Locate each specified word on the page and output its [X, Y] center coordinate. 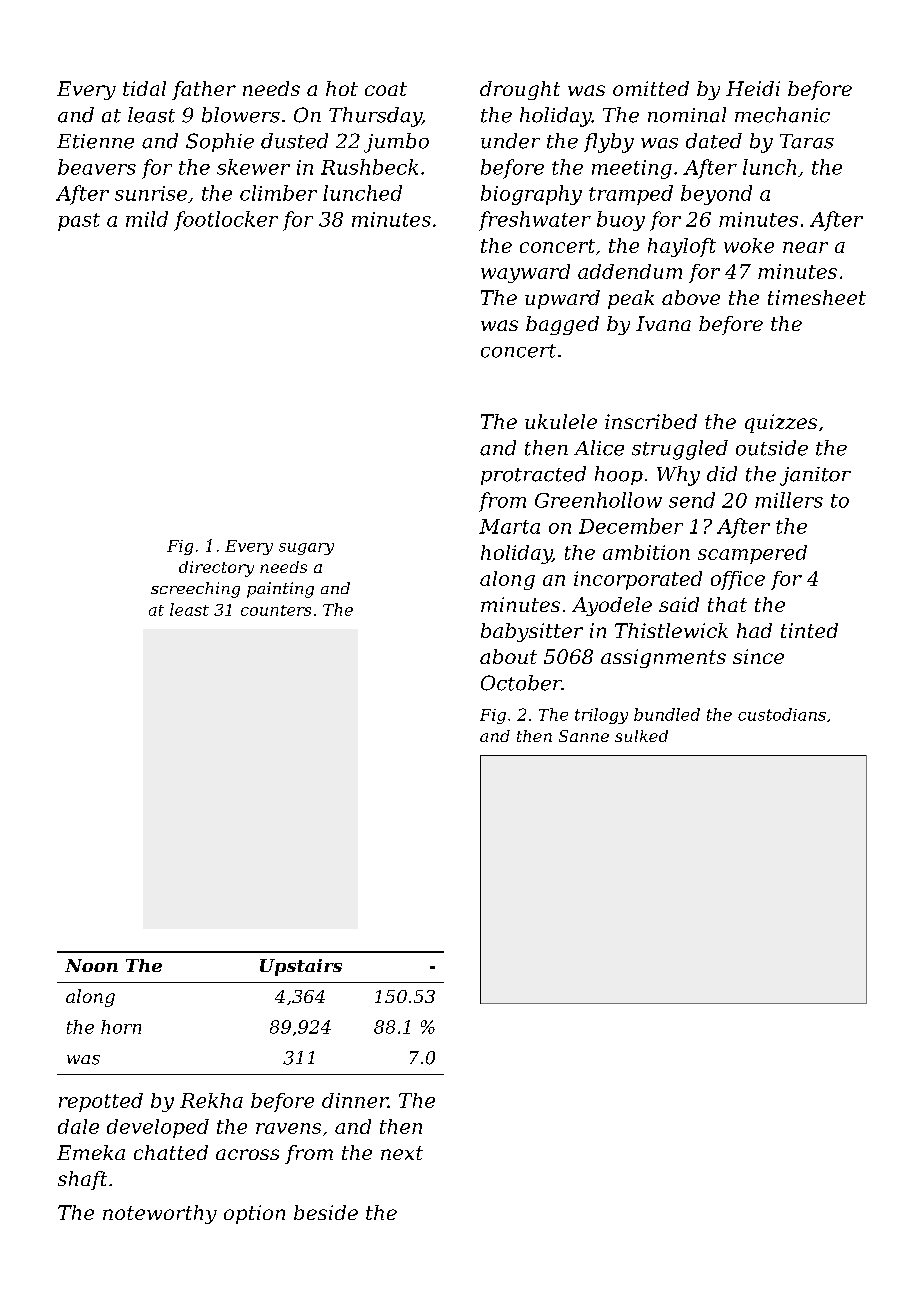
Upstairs [301, 967]
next [402, 1153]
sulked [641, 736]
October [521, 683]
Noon [91, 965]
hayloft [682, 247]
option [254, 1214]
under [510, 141]
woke [749, 245]
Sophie [220, 142]
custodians [782, 714]
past [79, 222]
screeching [195, 590]
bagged [562, 325]
